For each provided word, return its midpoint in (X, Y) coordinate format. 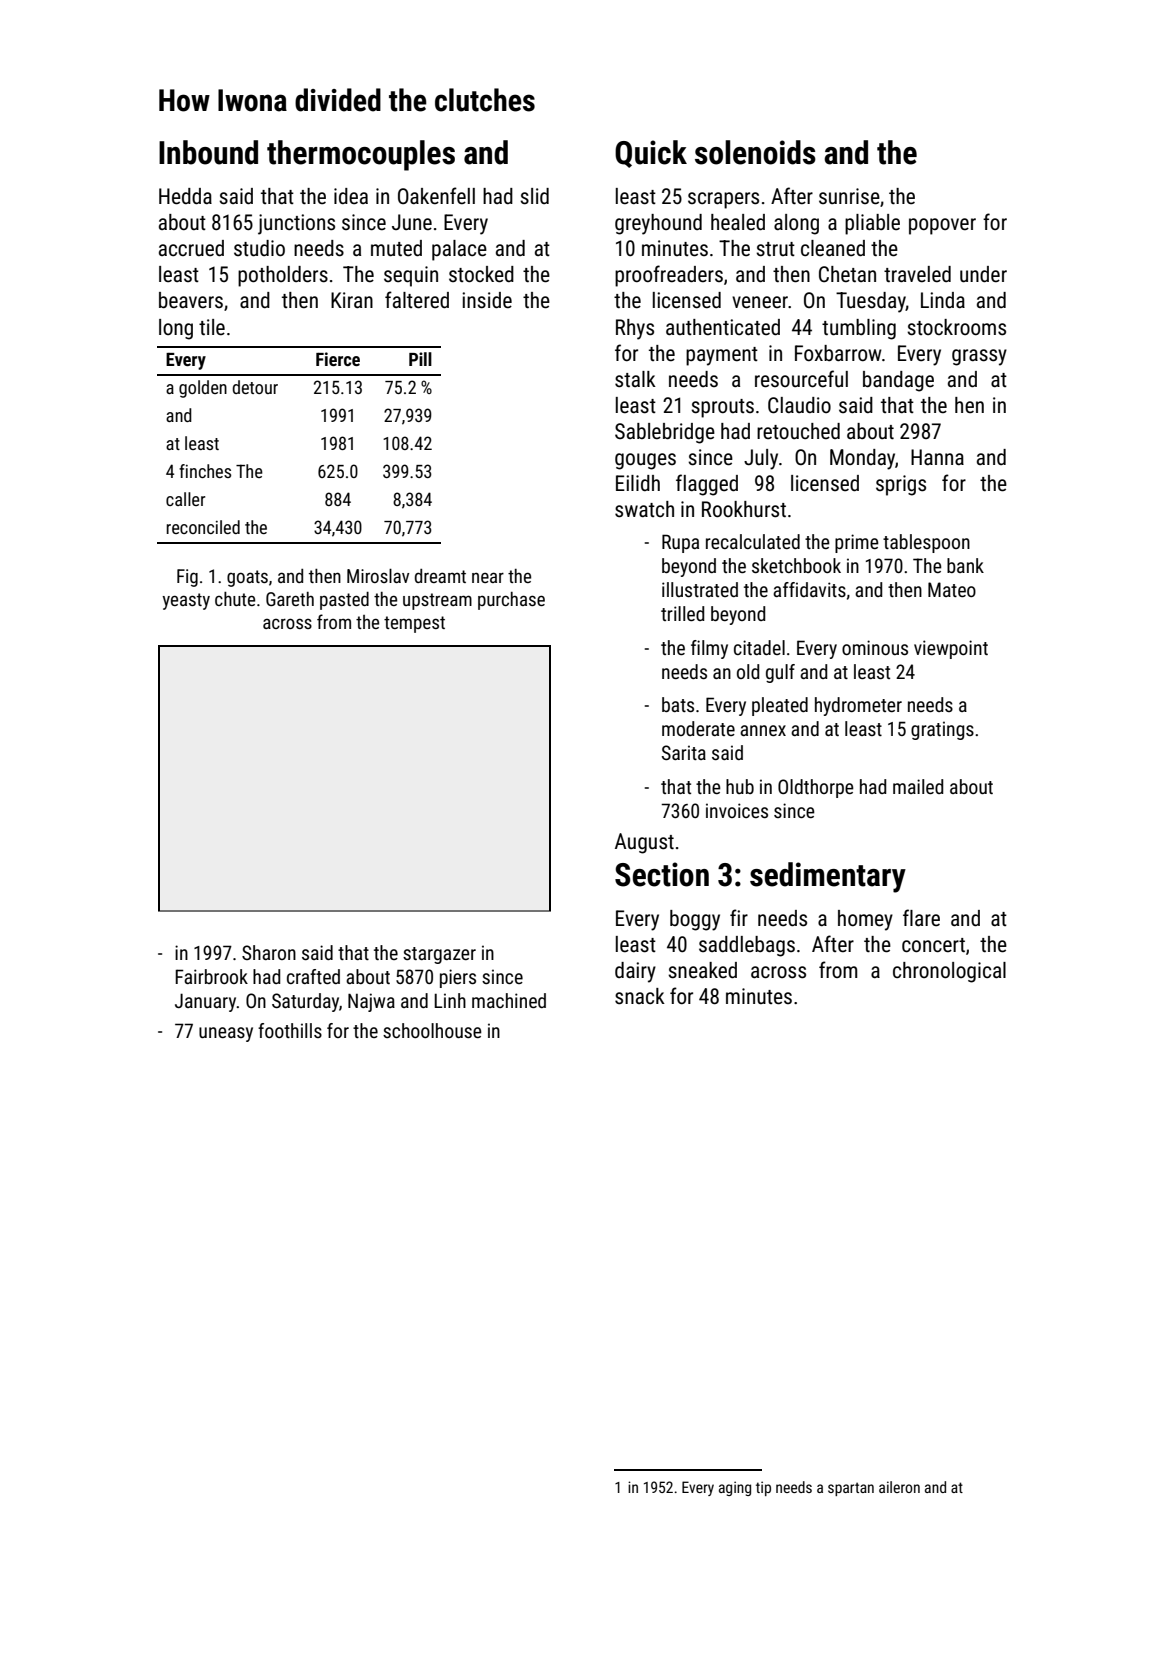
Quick (651, 154)
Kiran (352, 300)
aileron (899, 1487)
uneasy (226, 1034)
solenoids (755, 152)
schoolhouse (432, 1030)
